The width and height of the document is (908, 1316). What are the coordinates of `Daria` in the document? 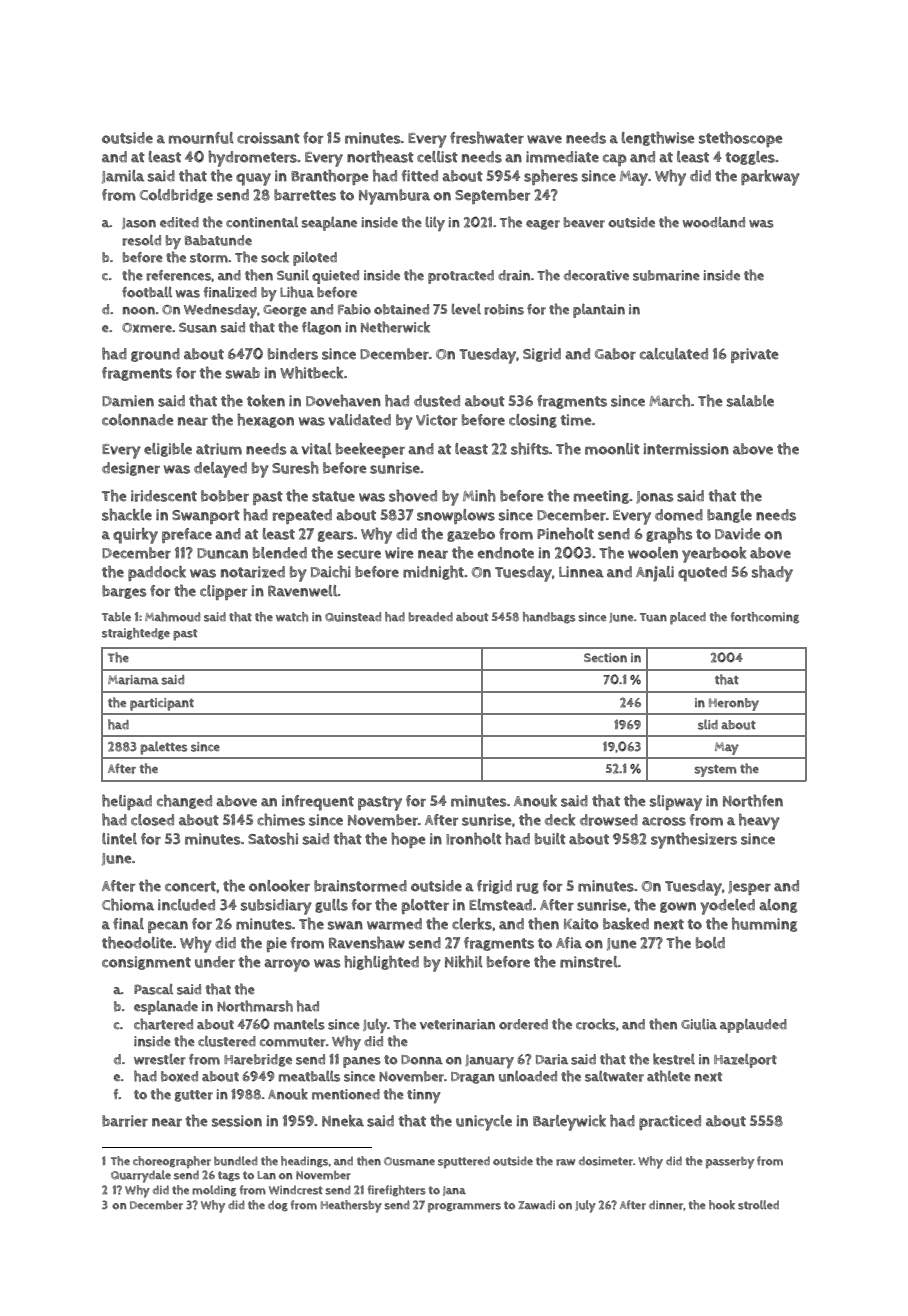 It's located at (552, 1059).
